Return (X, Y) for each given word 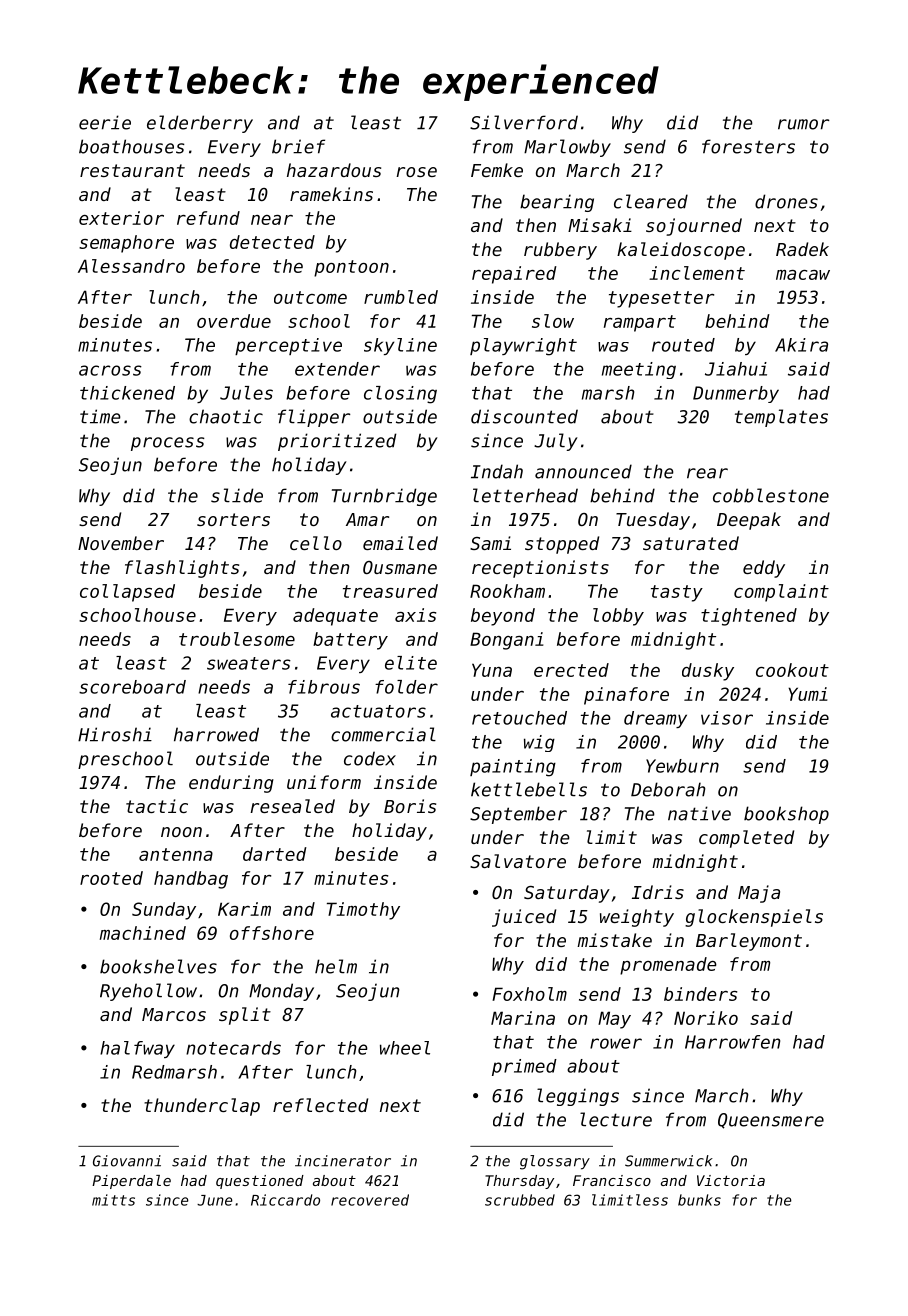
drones (786, 201)
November (121, 543)
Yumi (807, 694)
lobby (618, 617)
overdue (234, 321)
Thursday (519, 1182)
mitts (113, 1200)
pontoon (351, 268)
